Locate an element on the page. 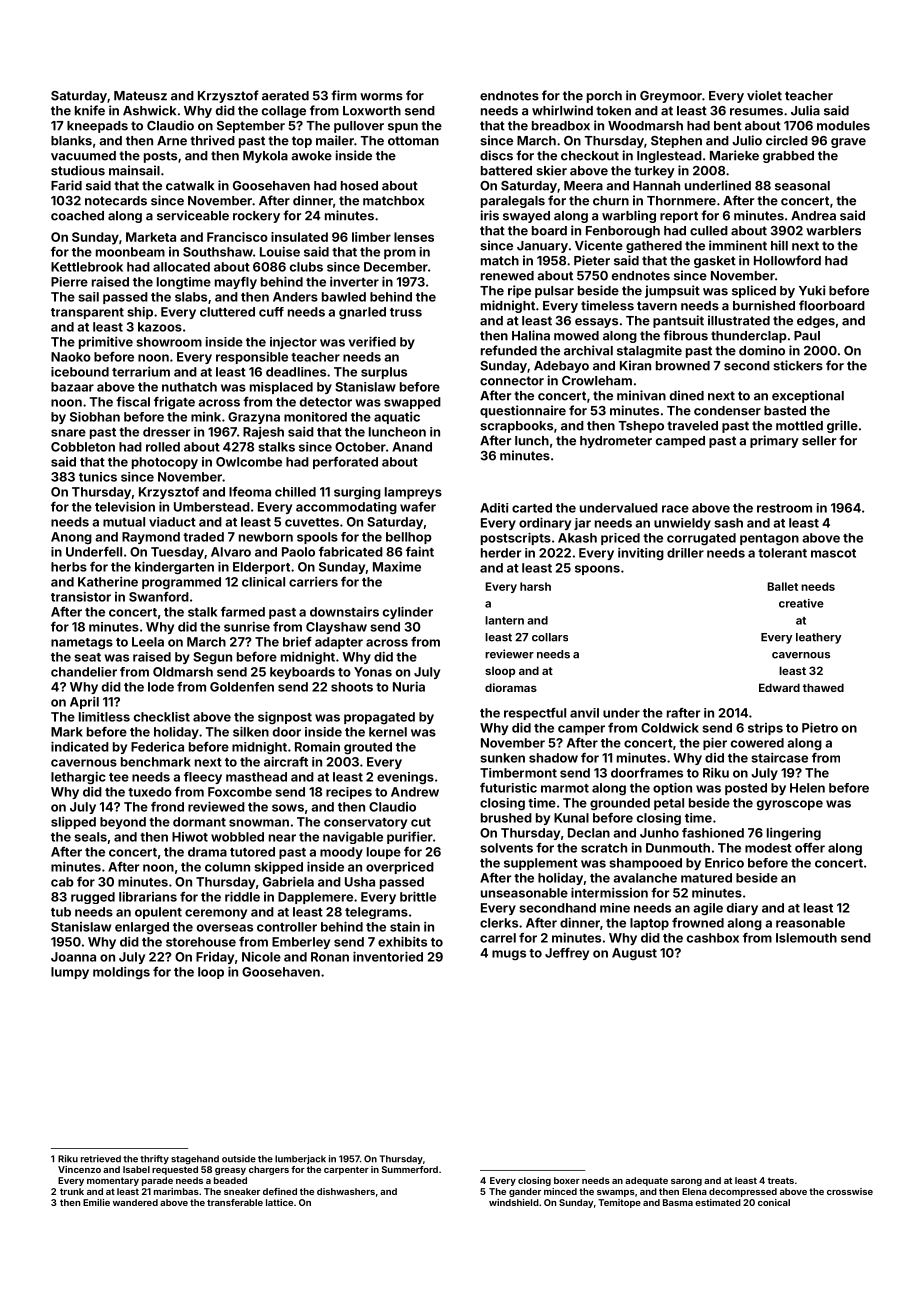 This document has height=1308, width=924. mutual is located at coordinates (124, 522).
